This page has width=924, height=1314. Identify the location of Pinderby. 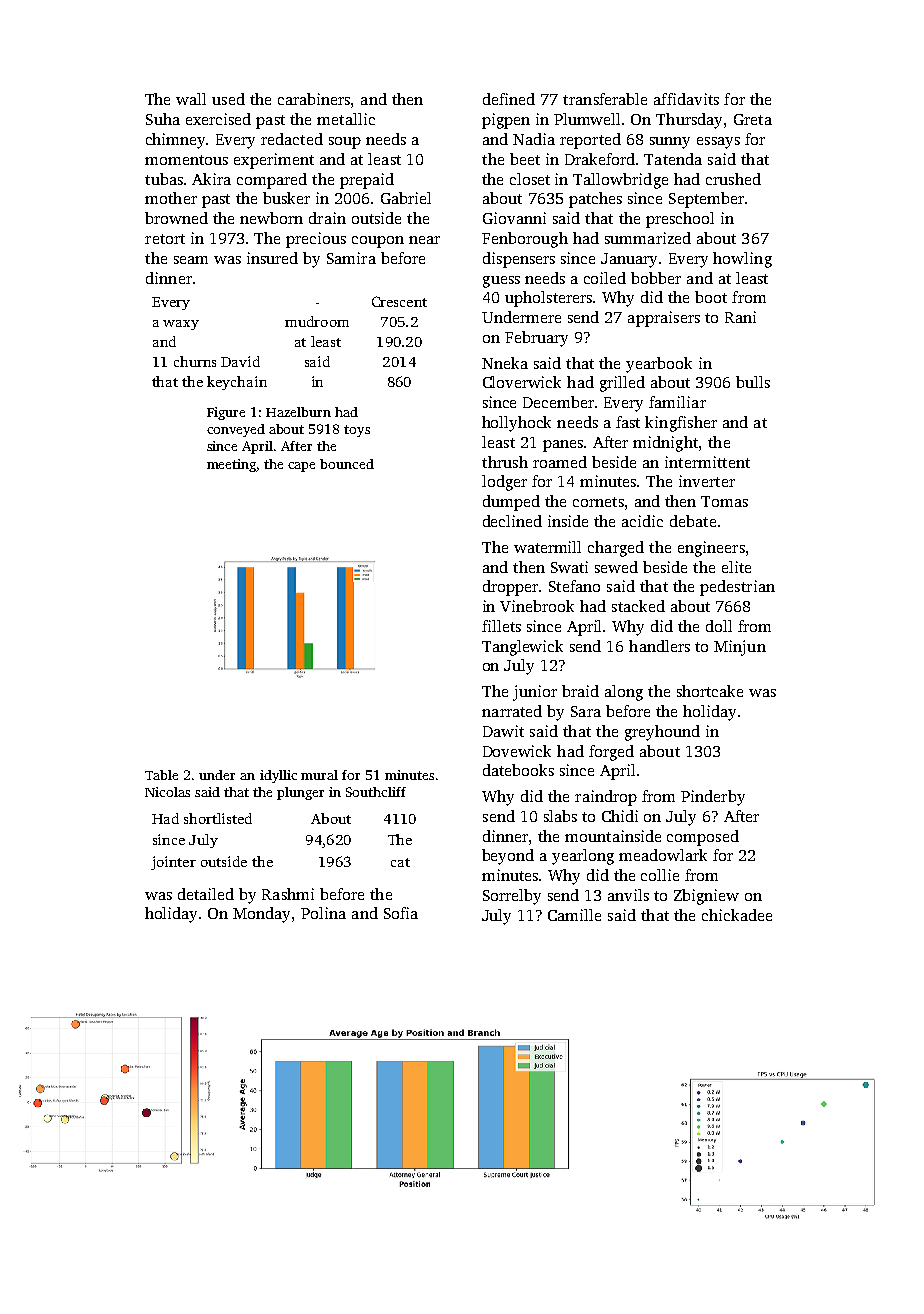
(713, 798).
